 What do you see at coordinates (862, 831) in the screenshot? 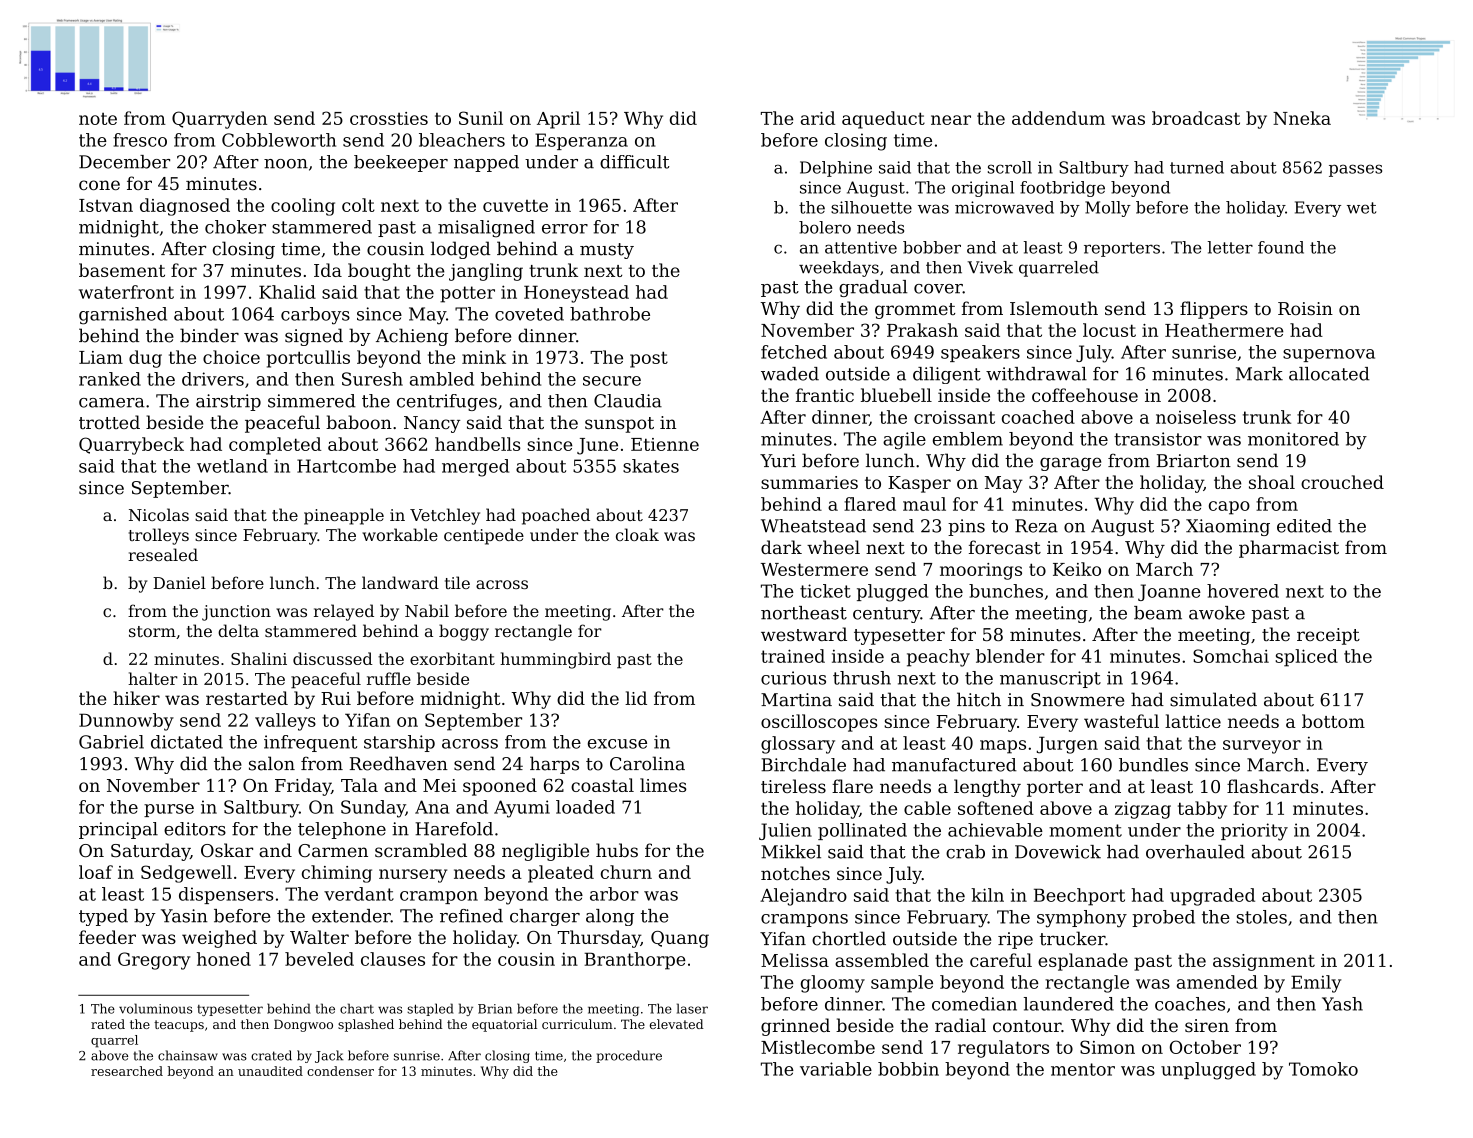
I see `pollinated` at bounding box center [862, 831].
